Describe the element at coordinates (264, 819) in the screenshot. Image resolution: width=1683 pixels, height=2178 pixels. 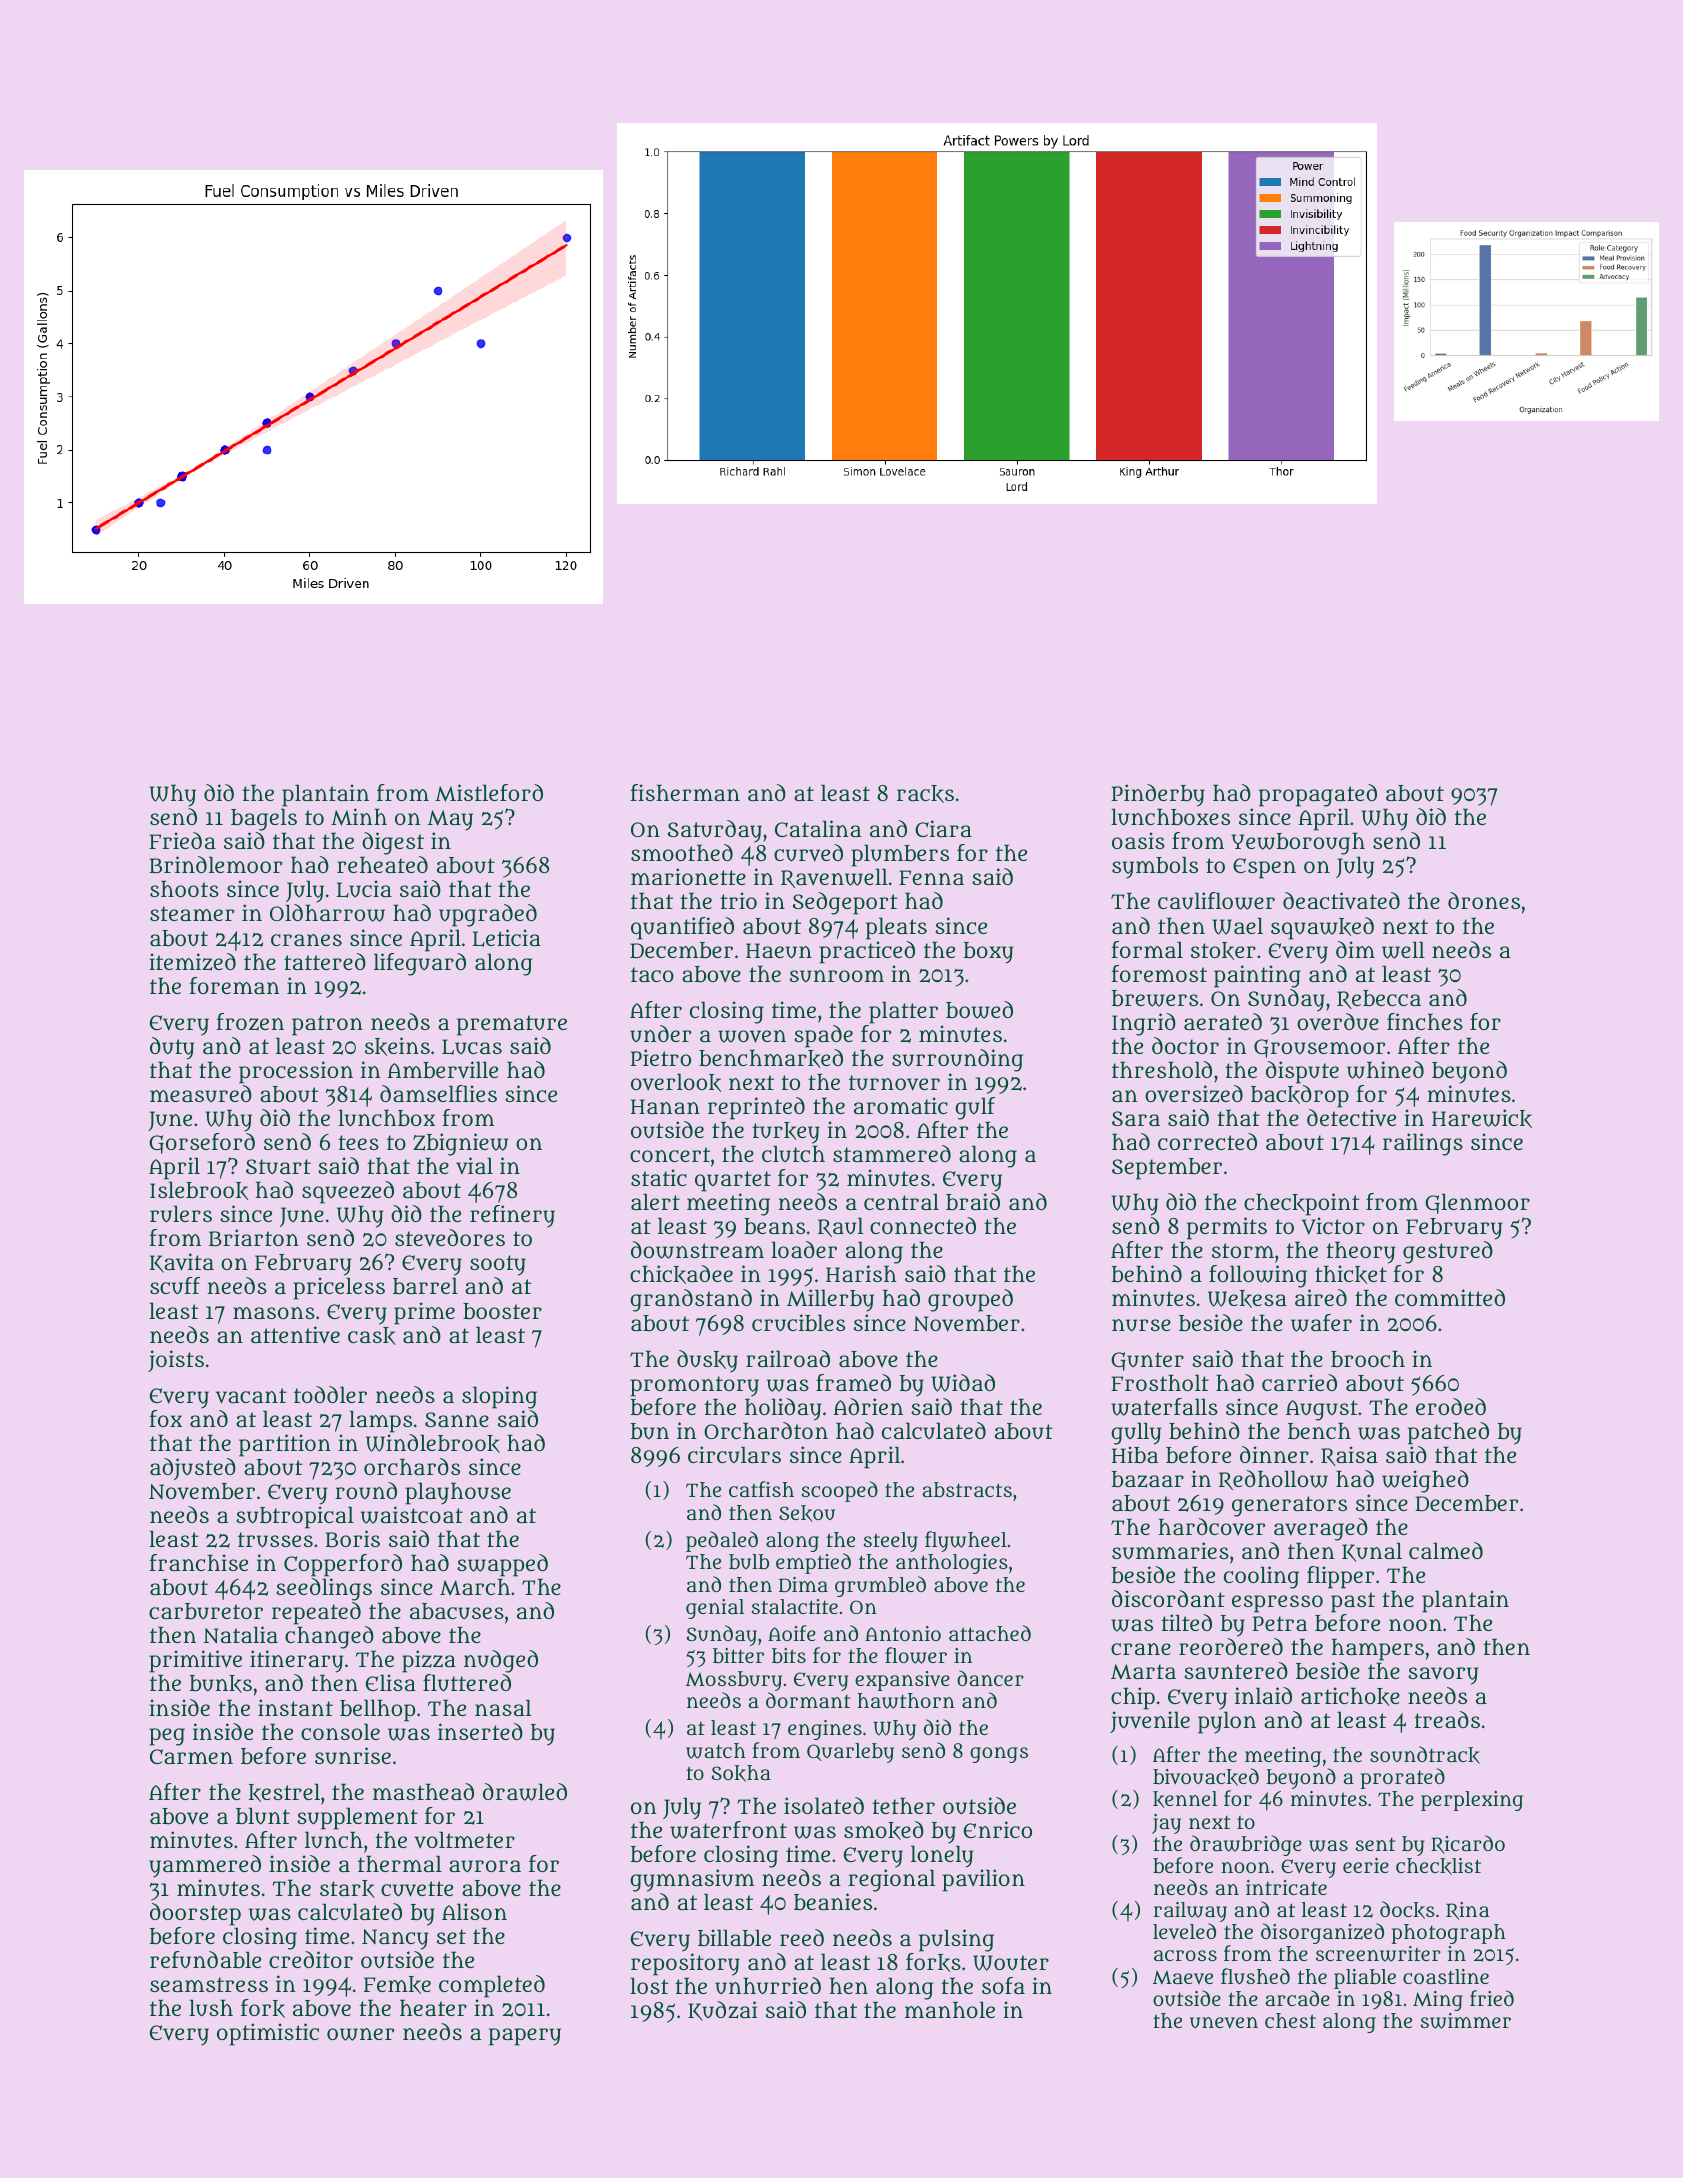
I see `bagels` at that location.
